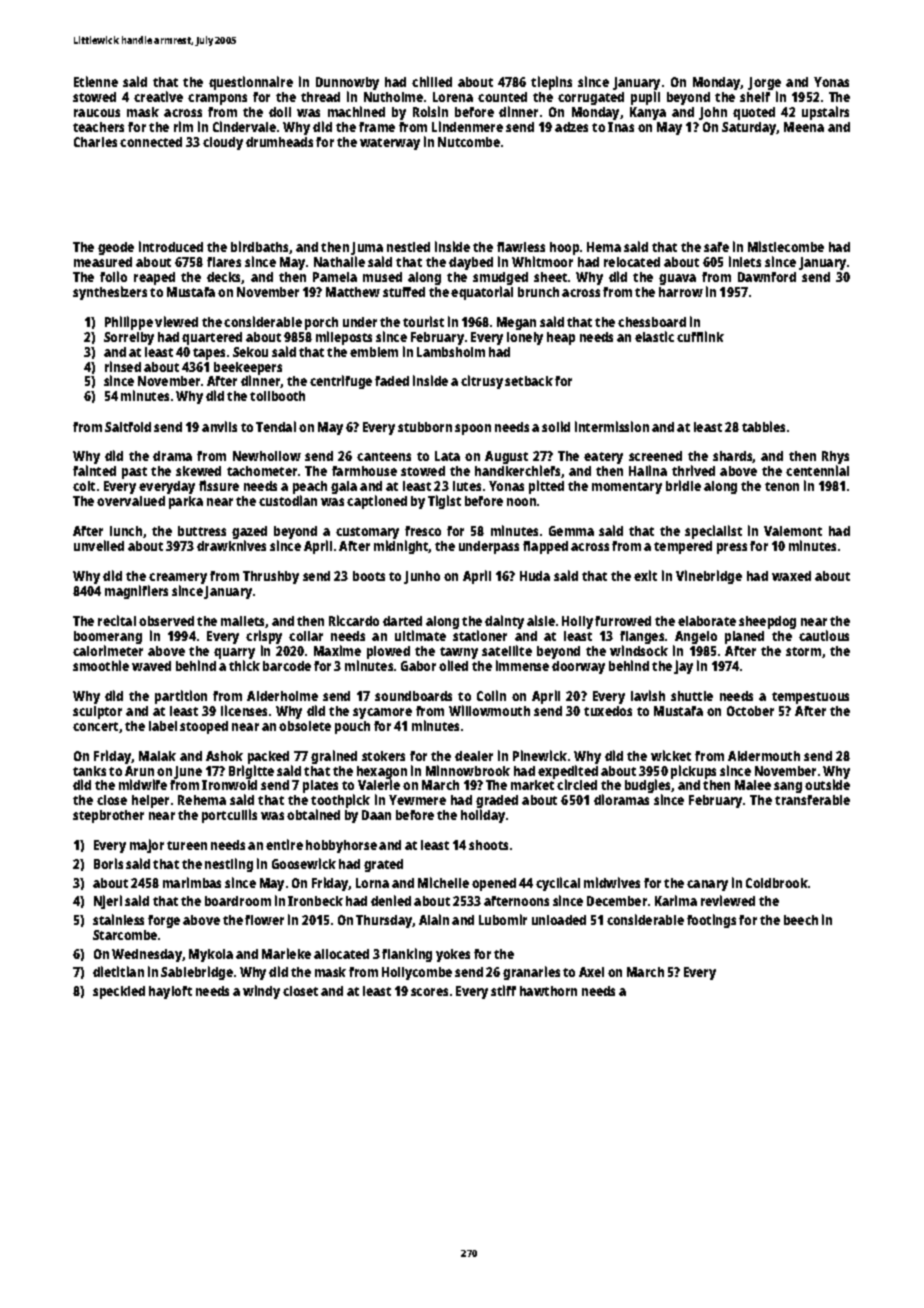 Image resolution: width=924 pixels, height=1308 pixels. I want to click on machined, so click(356, 111).
